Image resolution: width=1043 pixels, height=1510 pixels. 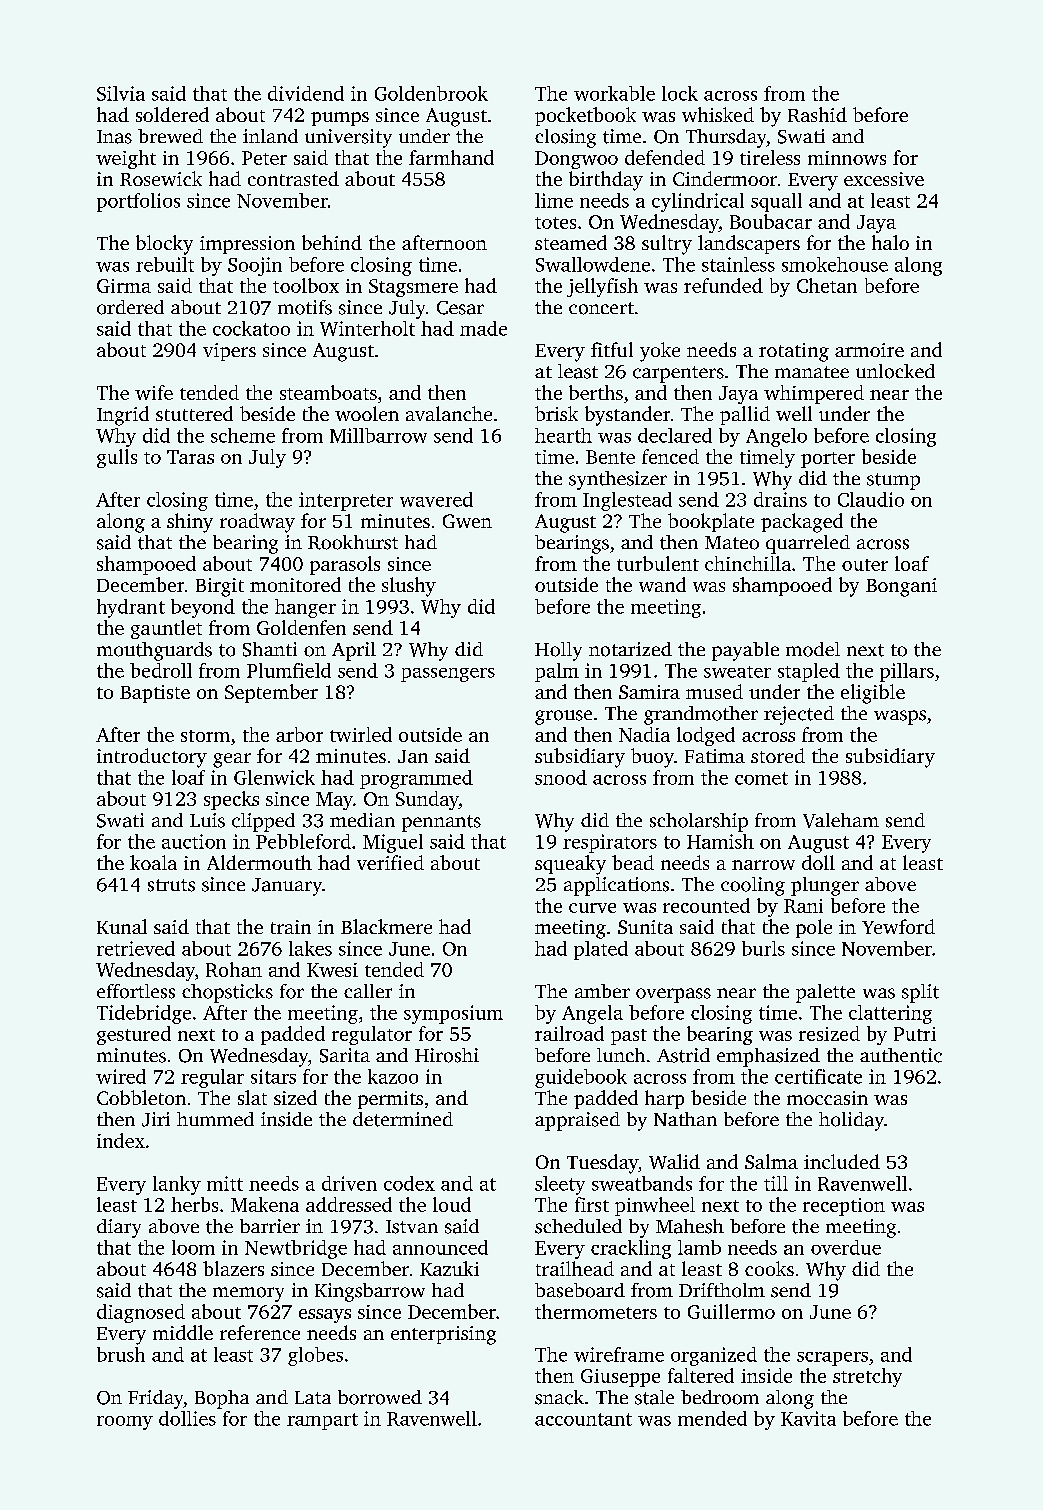 What do you see at coordinates (851, 1121) in the image?
I see `holiday` at bounding box center [851, 1121].
